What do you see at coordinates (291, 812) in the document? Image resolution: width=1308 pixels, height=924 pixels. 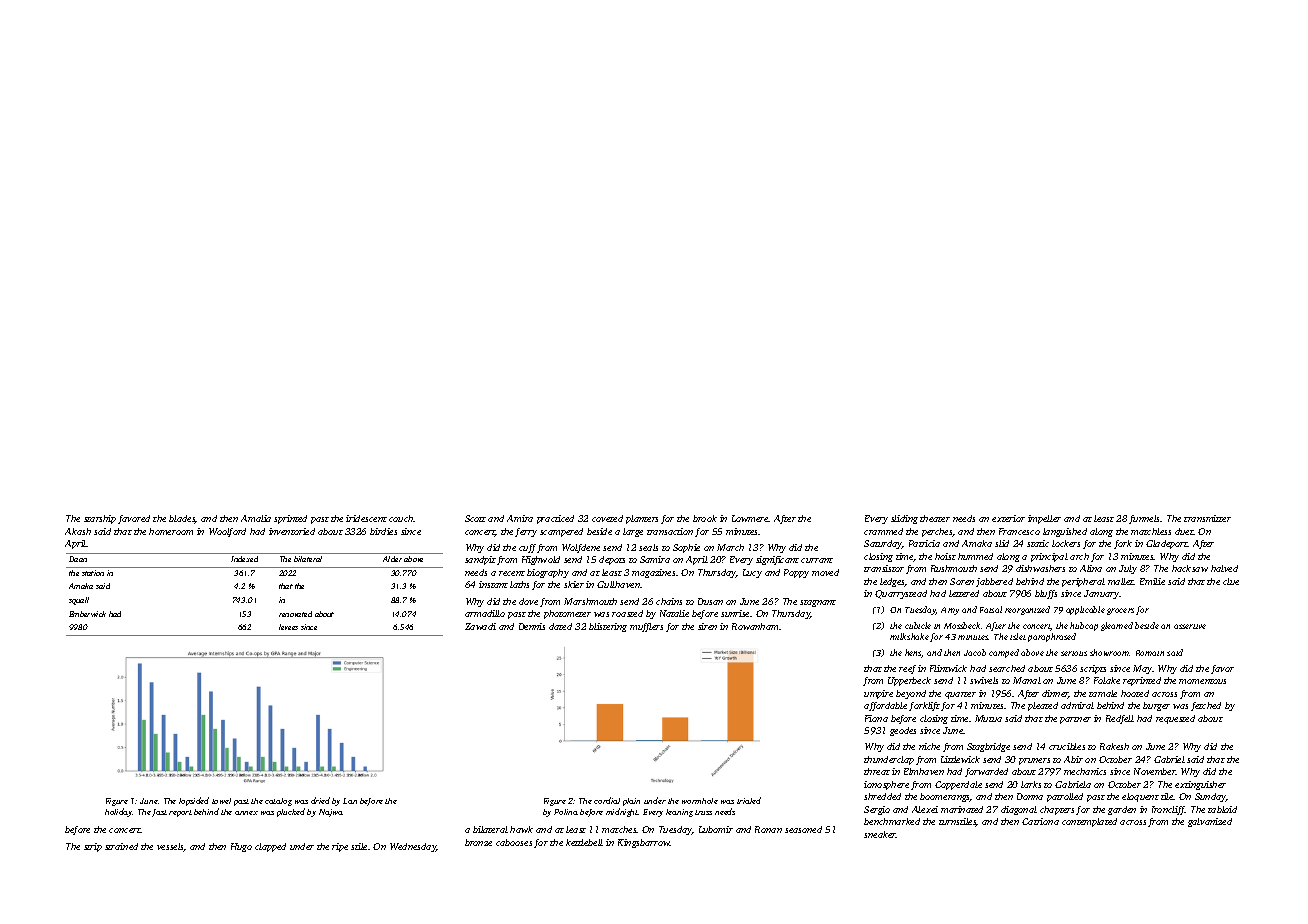 I see `plucked` at bounding box center [291, 812].
